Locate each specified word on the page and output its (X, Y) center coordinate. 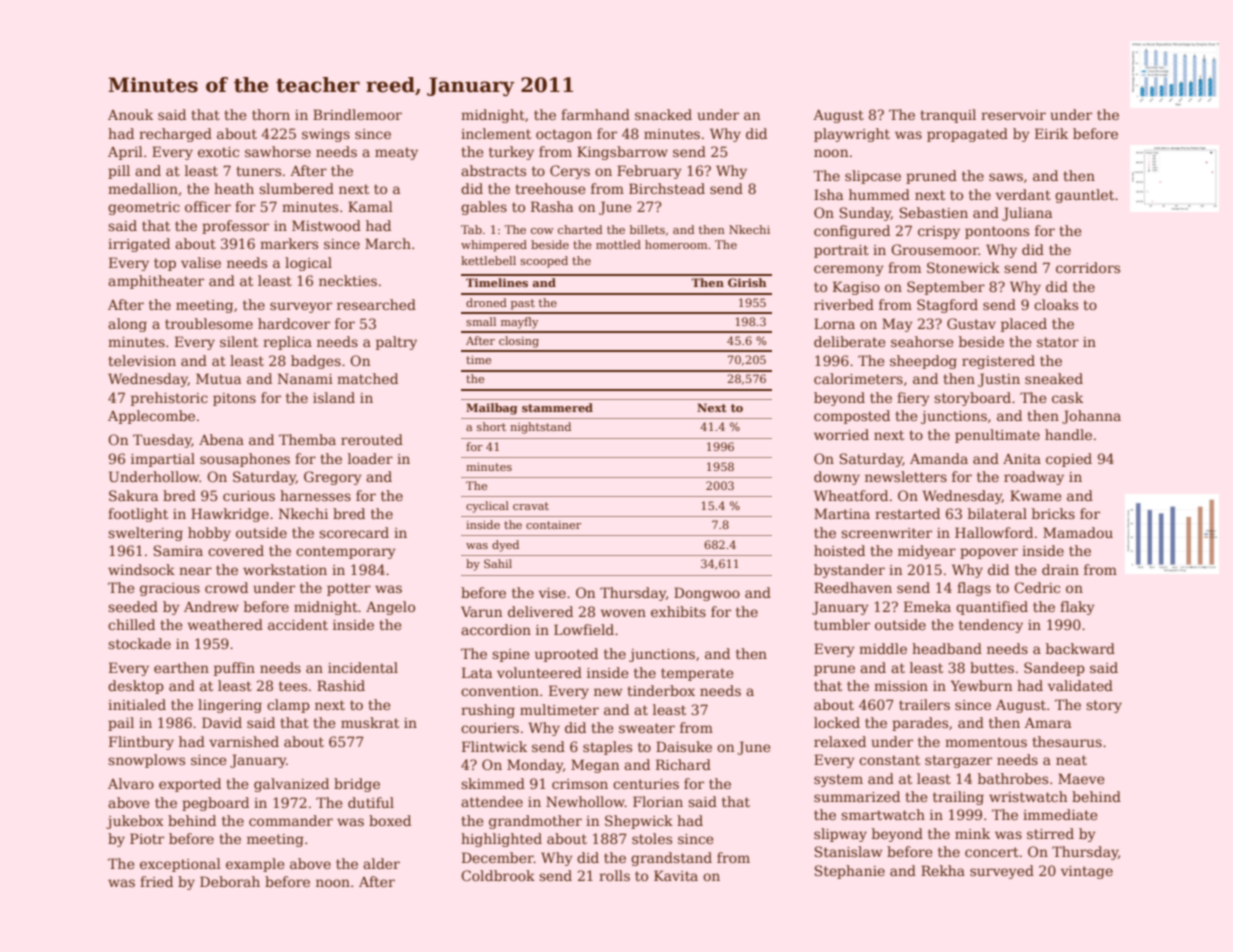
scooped (544, 262)
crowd (226, 587)
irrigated (139, 245)
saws (1006, 177)
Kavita (676, 875)
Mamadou (1078, 532)
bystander (849, 571)
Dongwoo (707, 594)
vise (552, 593)
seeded (133, 606)
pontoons (997, 232)
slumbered (296, 188)
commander (291, 820)
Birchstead (667, 188)
